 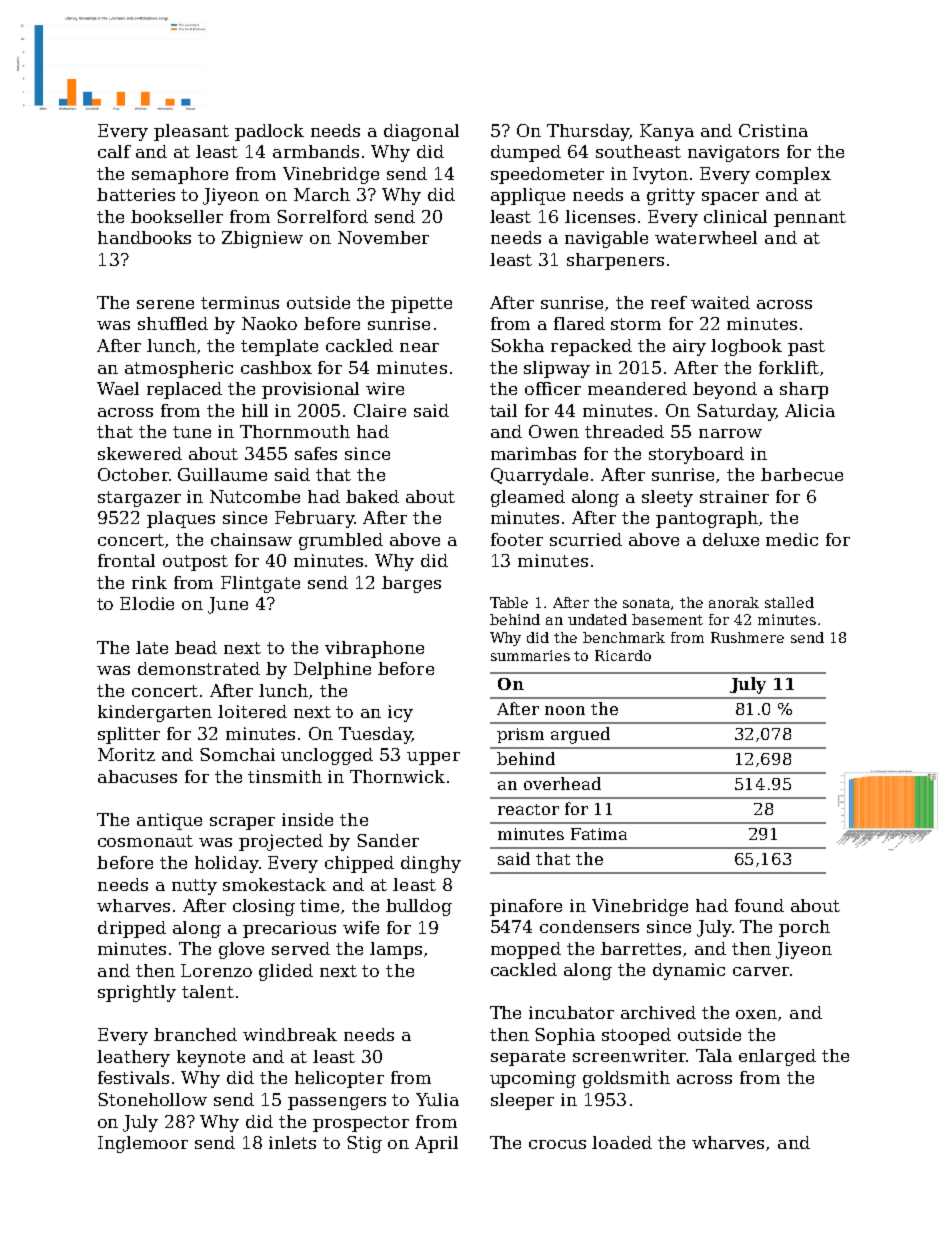 What do you see at coordinates (622, 1142) in the screenshot?
I see `loaded` at bounding box center [622, 1142].
